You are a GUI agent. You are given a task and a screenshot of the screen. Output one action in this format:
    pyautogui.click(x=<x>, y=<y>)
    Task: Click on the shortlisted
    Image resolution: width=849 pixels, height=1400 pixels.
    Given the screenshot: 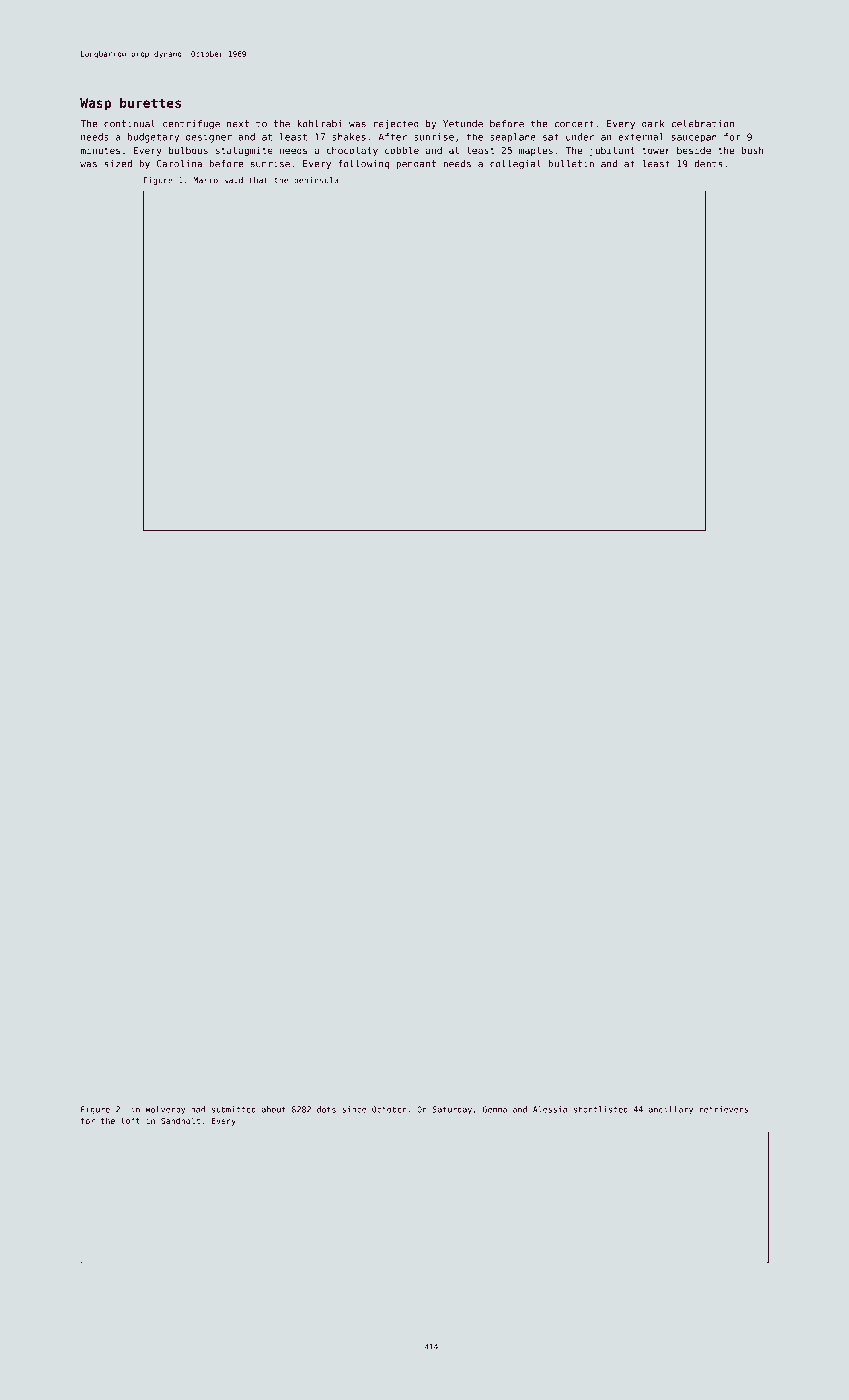 What is the action you would take?
    pyautogui.click(x=601, y=1109)
